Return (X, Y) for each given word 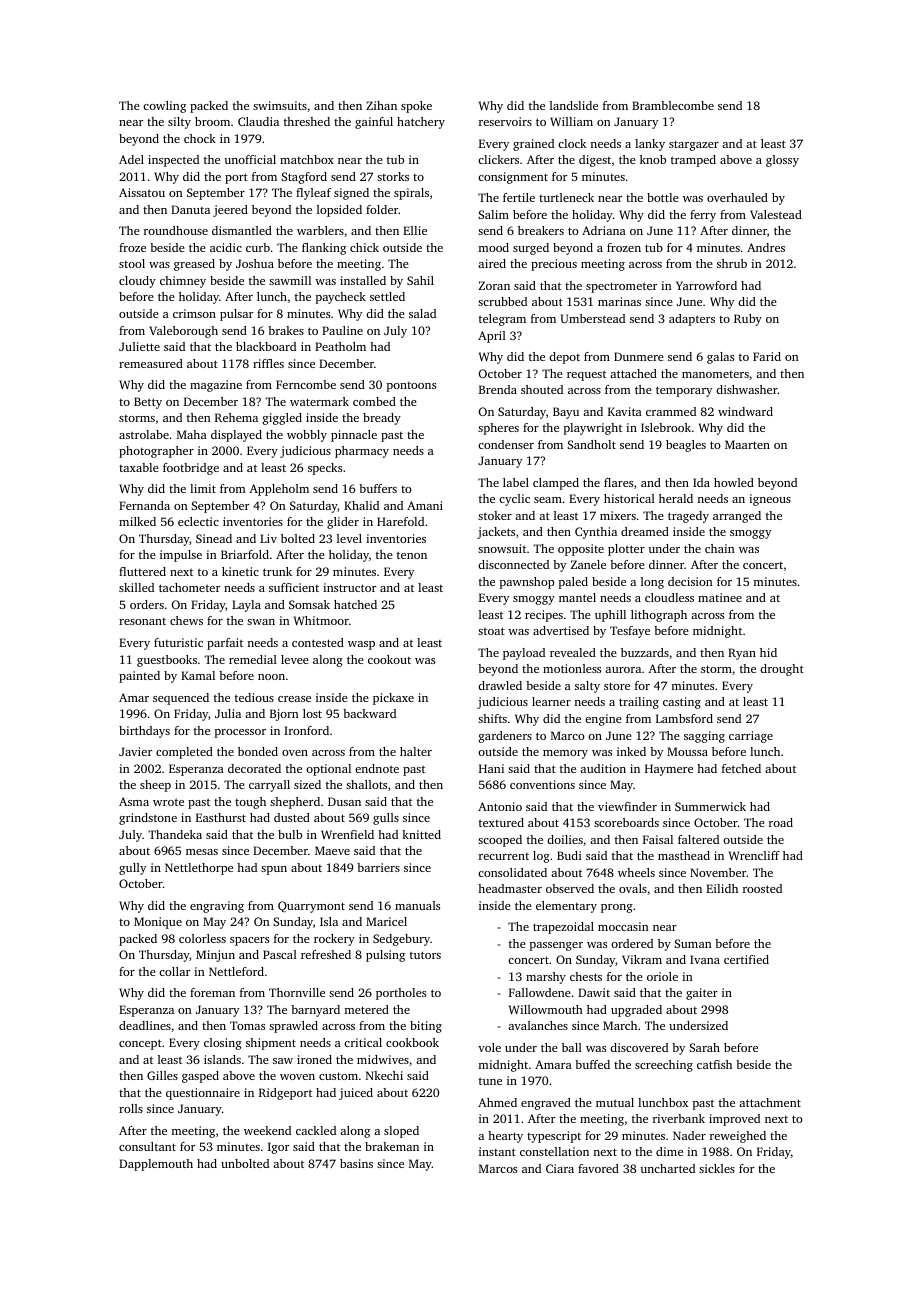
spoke (416, 107)
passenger (556, 946)
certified (746, 959)
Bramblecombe (673, 105)
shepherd (295, 803)
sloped (401, 1132)
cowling (164, 107)
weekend (267, 1130)
